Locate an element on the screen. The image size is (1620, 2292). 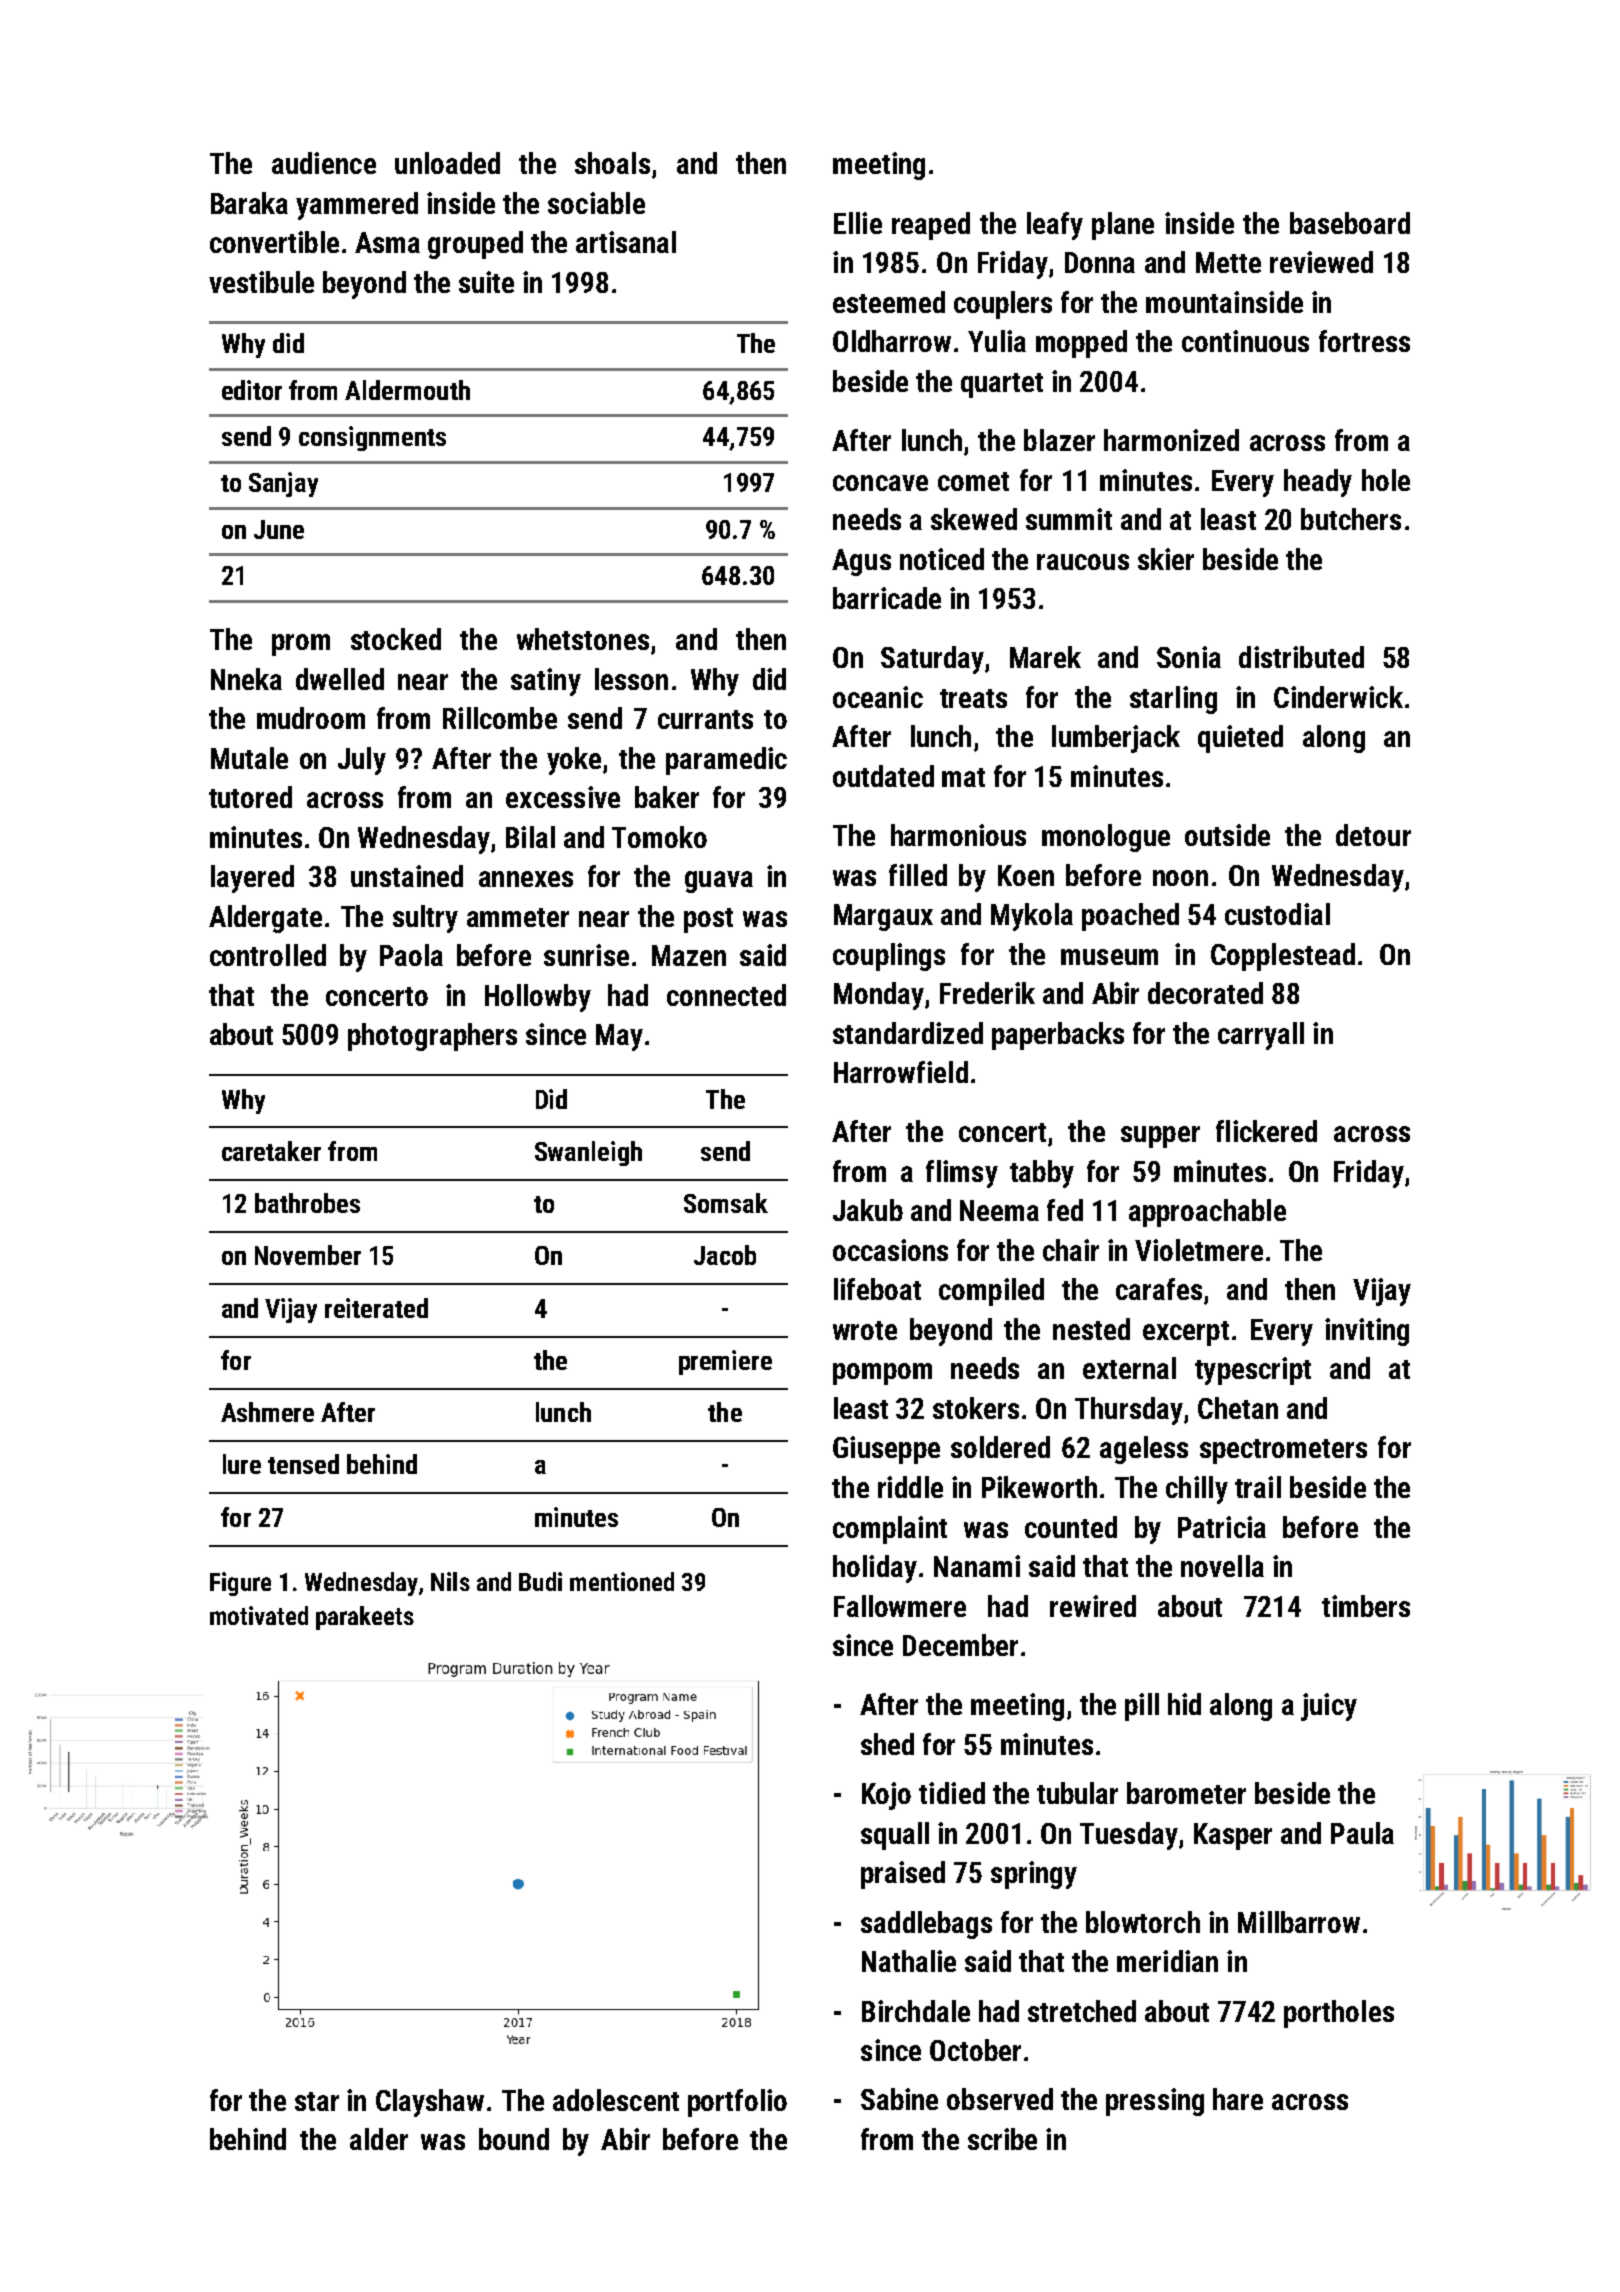
bound is located at coordinates (514, 2139).
